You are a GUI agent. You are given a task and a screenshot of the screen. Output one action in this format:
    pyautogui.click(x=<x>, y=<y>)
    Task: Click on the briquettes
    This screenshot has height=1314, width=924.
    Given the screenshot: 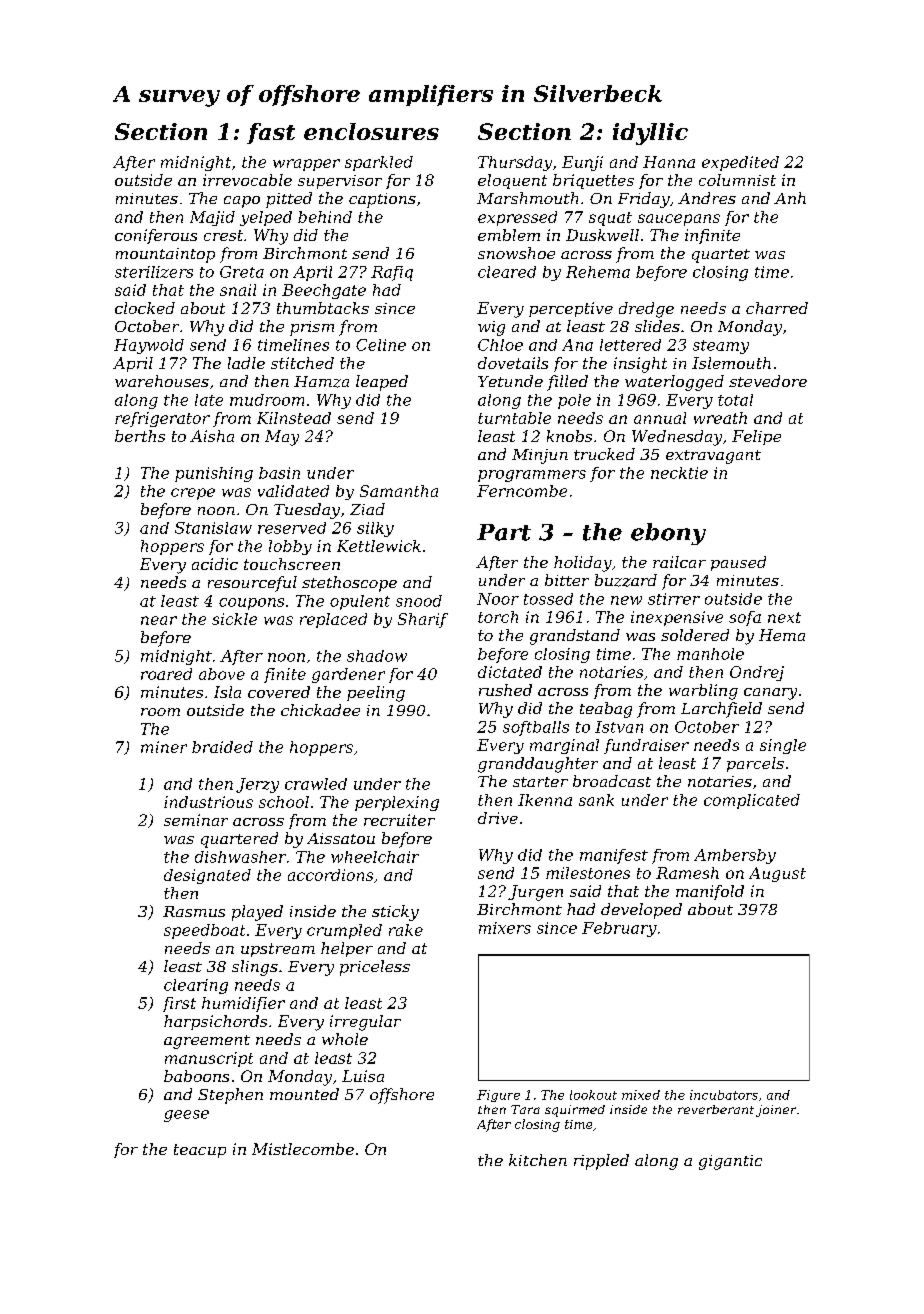 What is the action you would take?
    pyautogui.click(x=593, y=181)
